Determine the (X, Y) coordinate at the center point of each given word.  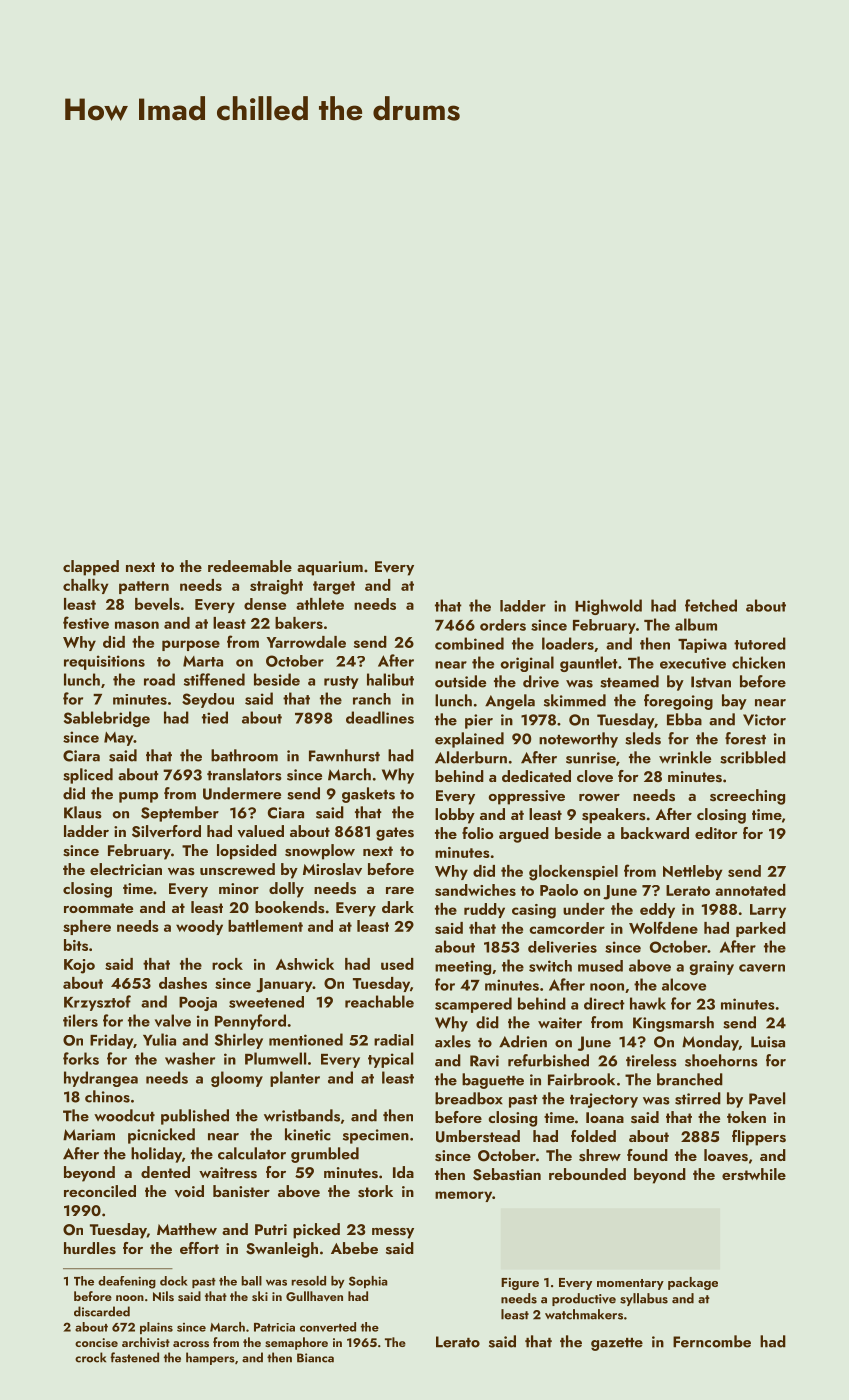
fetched (711, 605)
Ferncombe (712, 1341)
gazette (617, 1344)
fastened (134, 1357)
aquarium (330, 568)
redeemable (250, 566)
